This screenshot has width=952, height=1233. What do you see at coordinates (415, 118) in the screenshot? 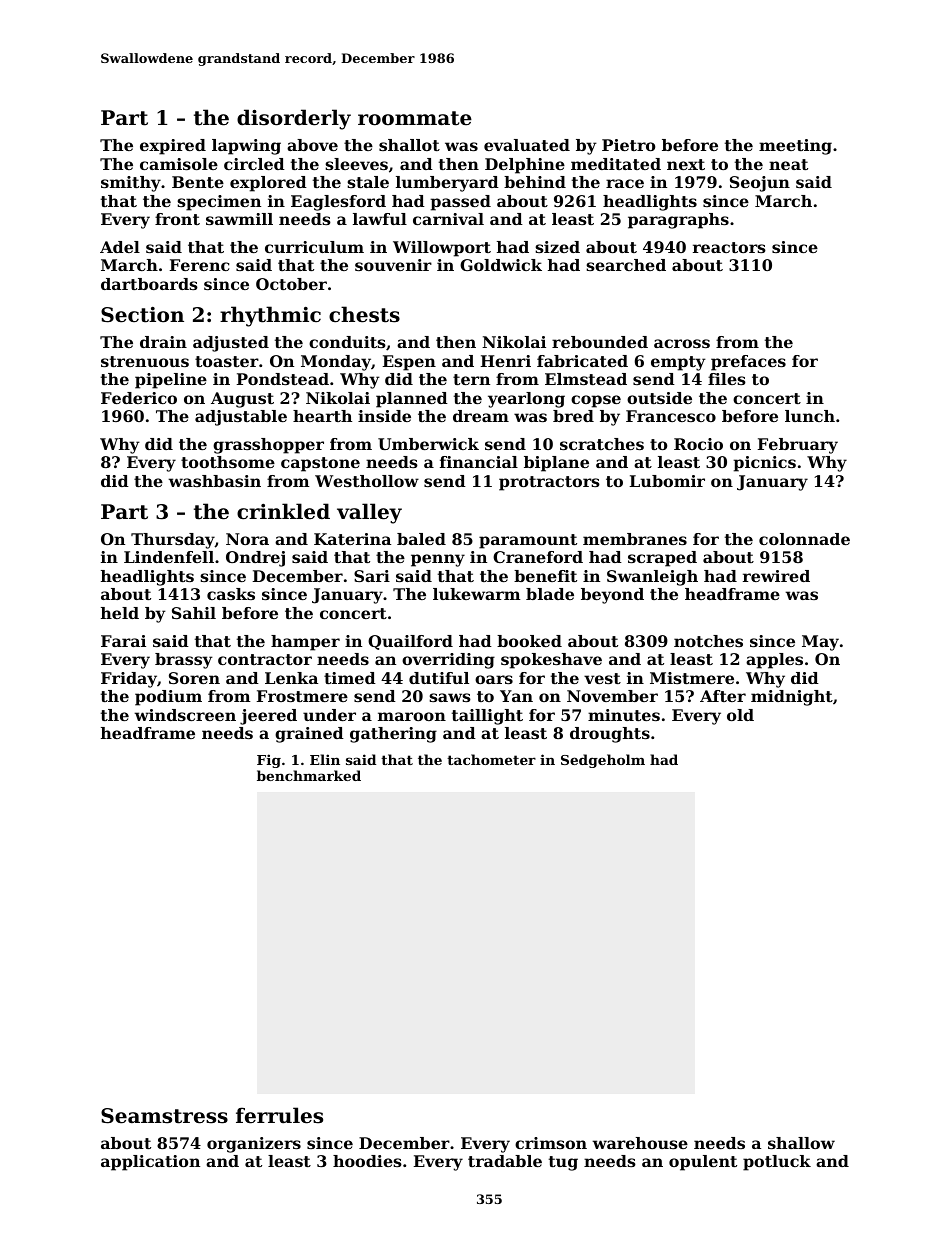
I see `roommate` at bounding box center [415, 118].
